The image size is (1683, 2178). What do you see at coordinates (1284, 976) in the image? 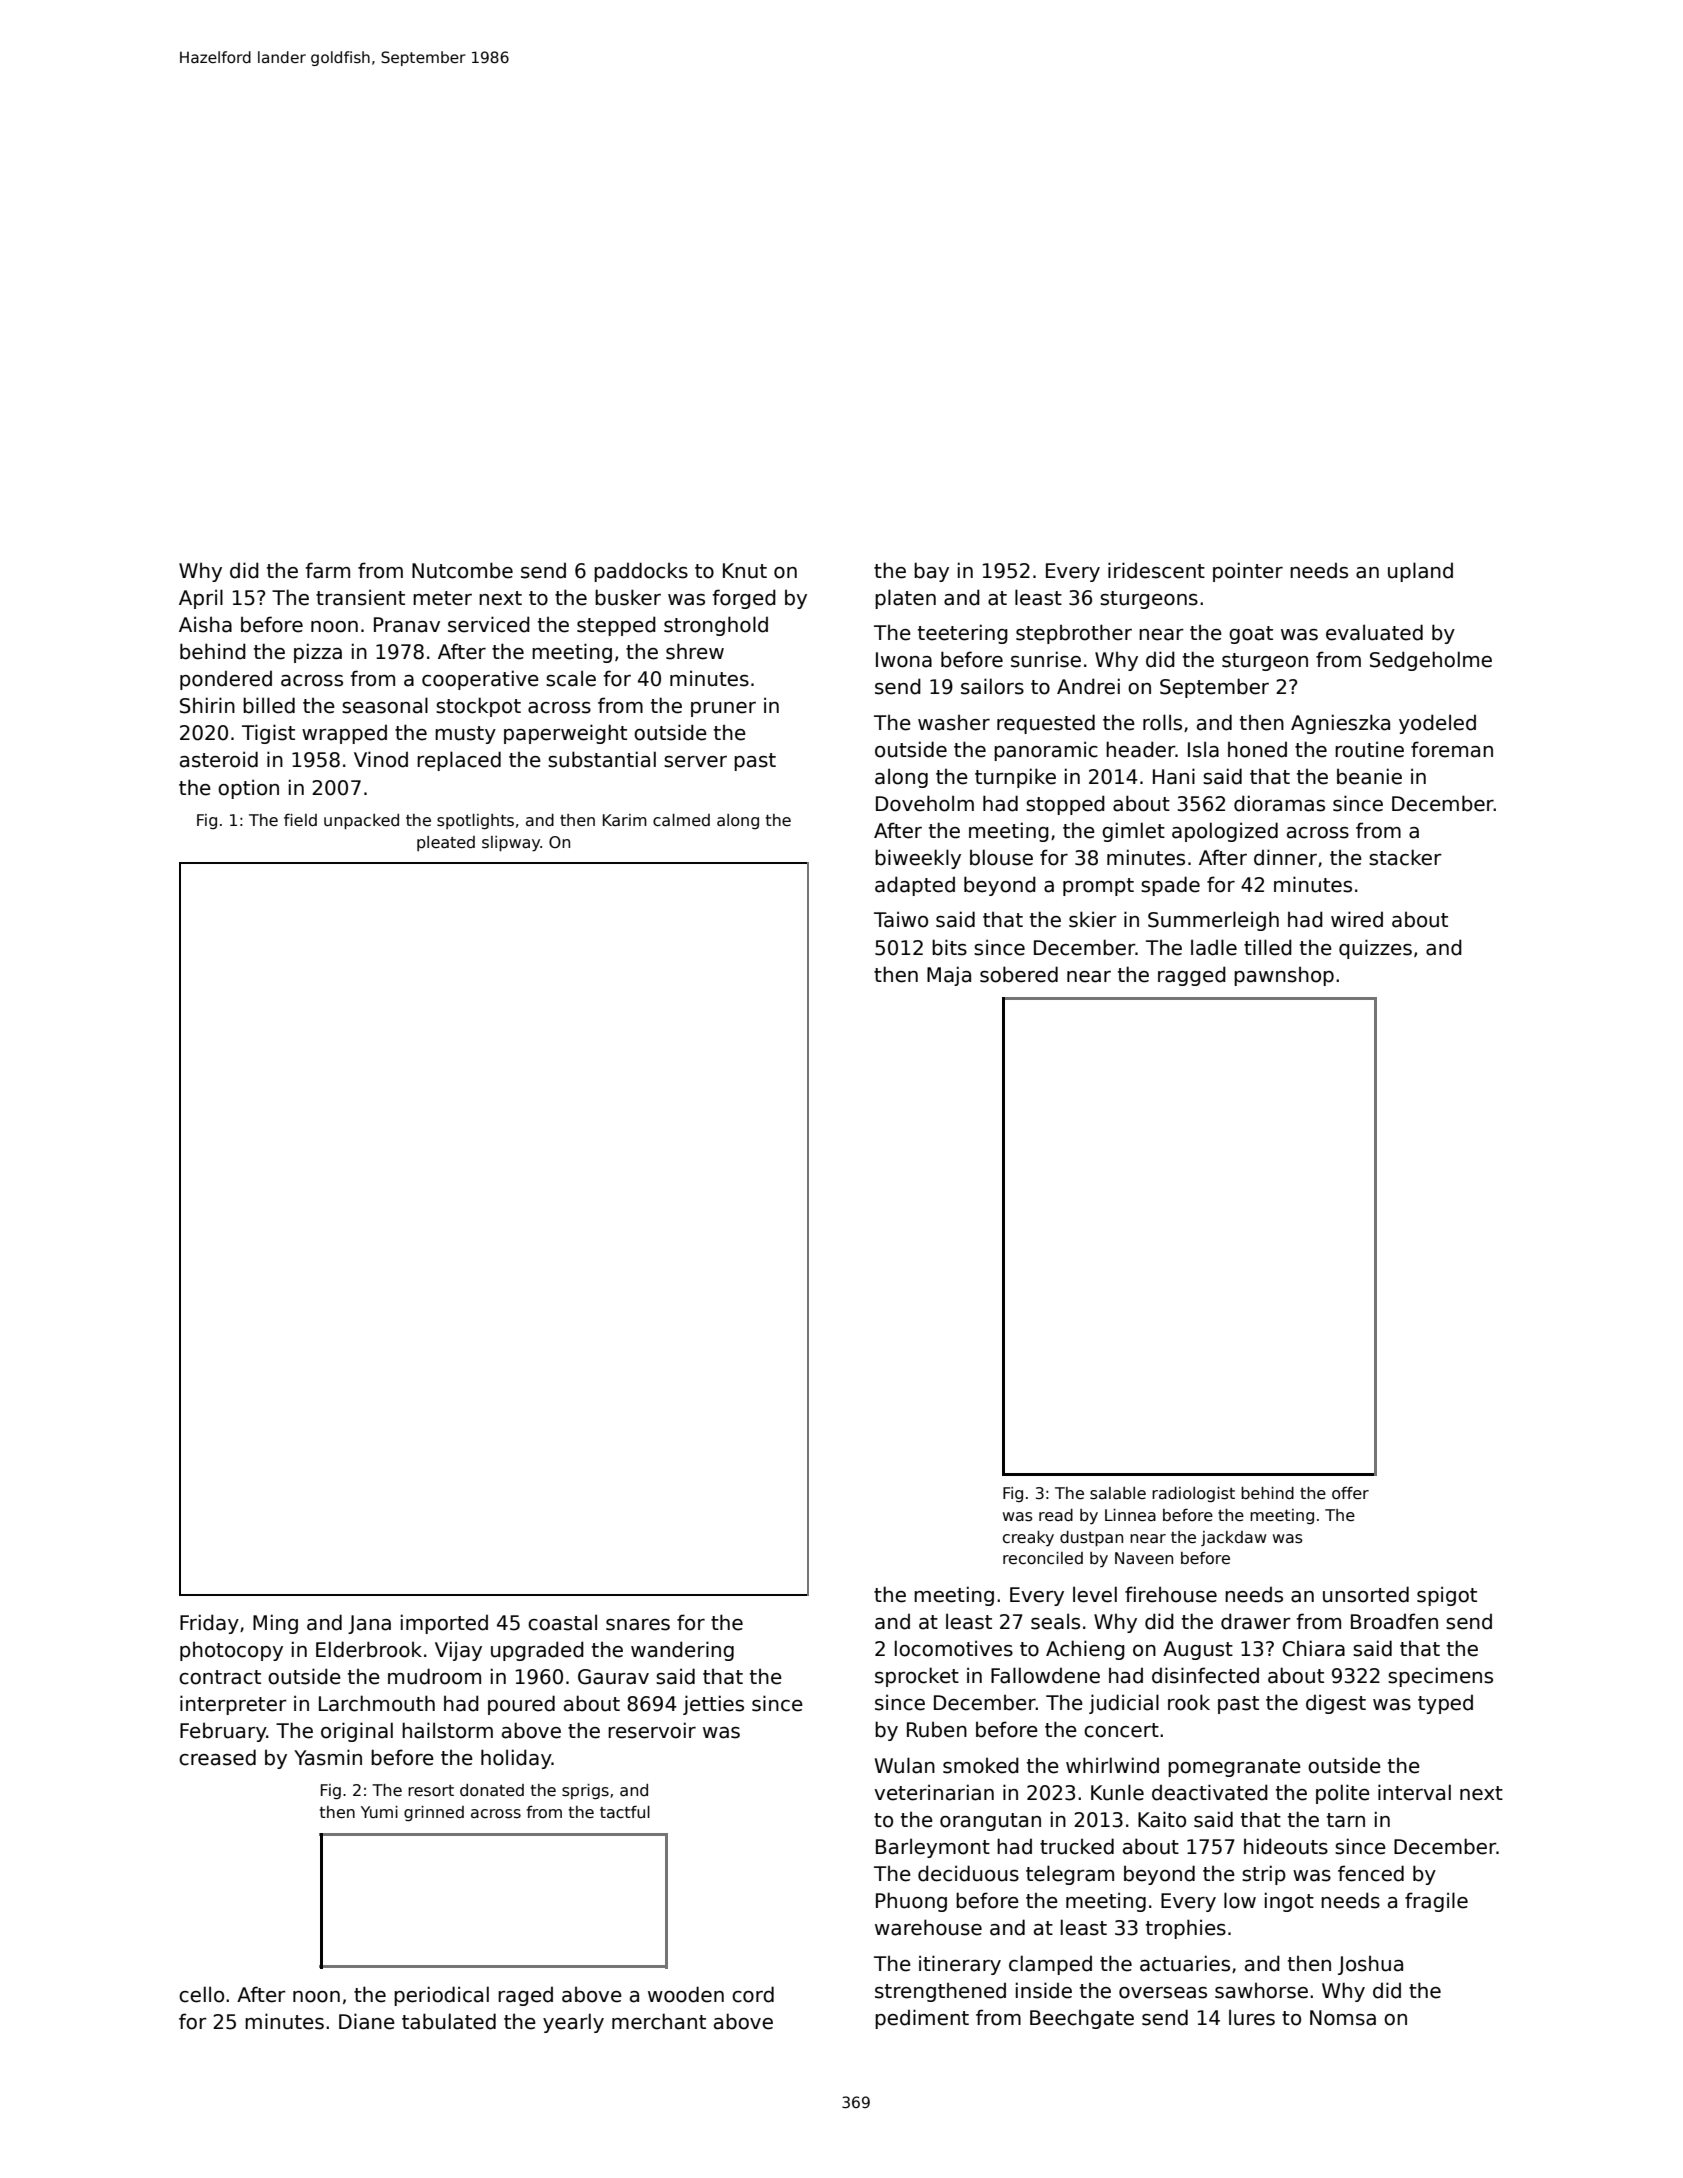
I see `pawnshop` at bounding box center [1284, 976].
